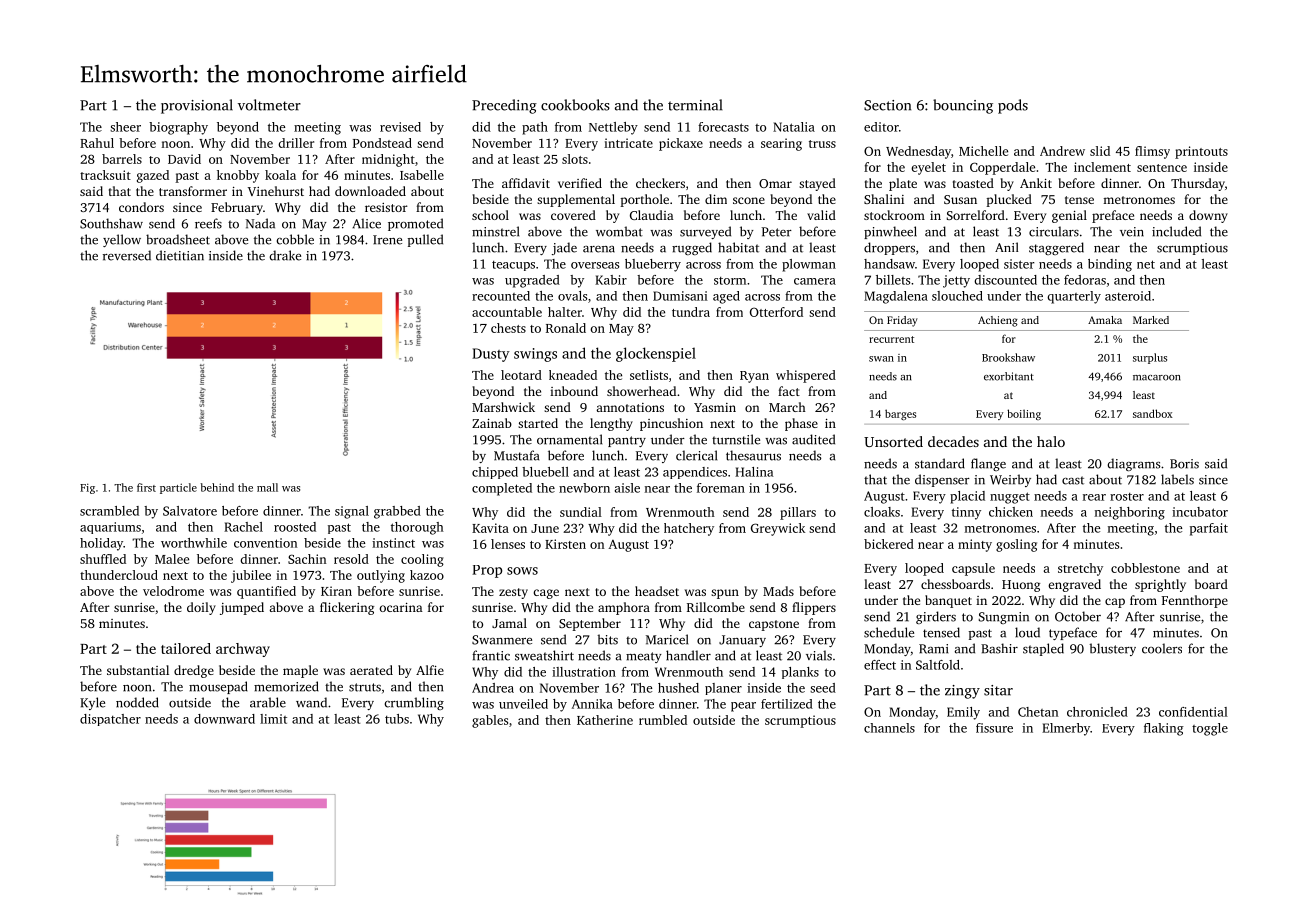  I want to click on biography, so click(178, 128).
